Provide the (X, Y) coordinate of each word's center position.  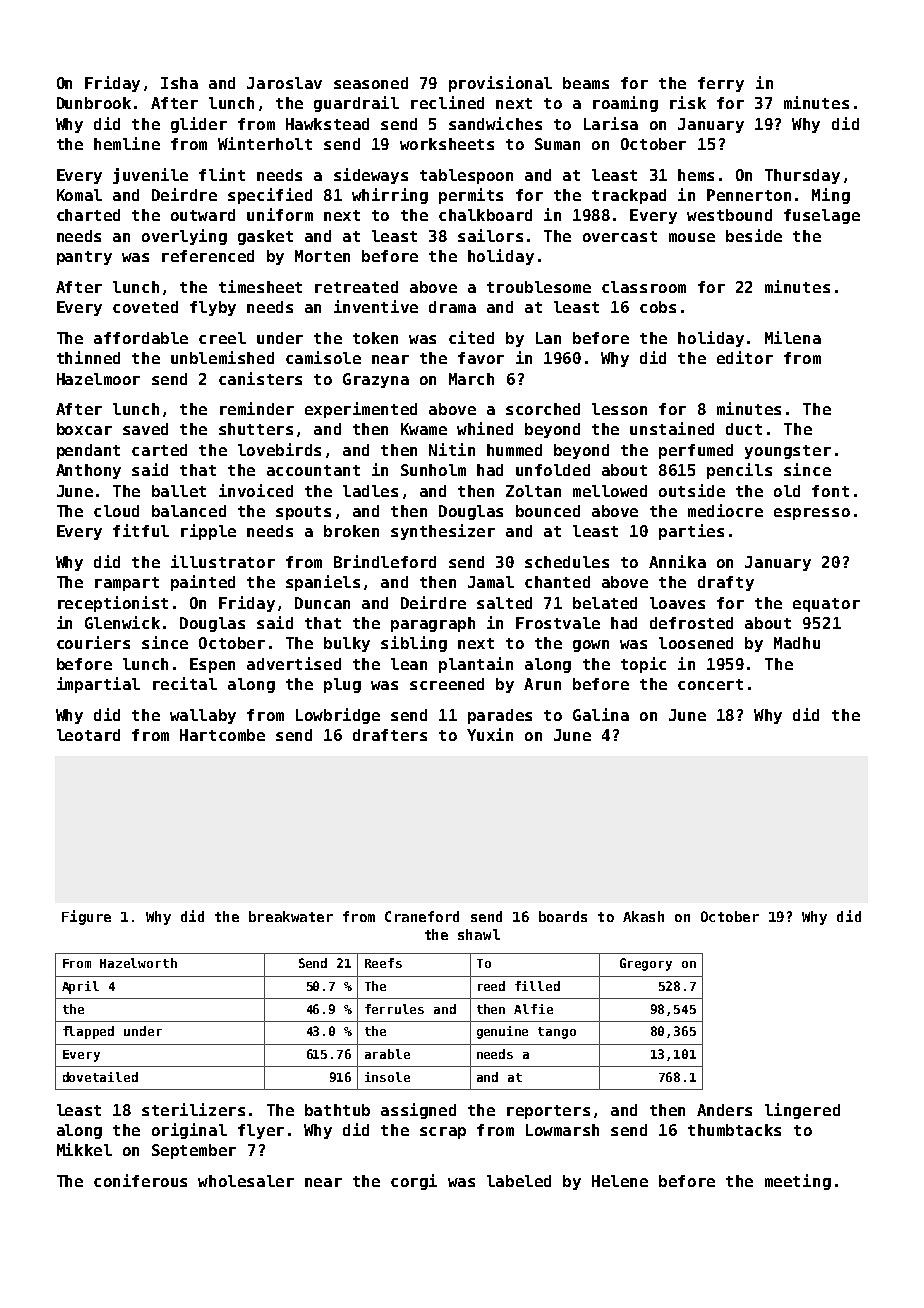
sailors (490, 235)
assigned (418, 1111)
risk (688, 102)
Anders (724, 1110)
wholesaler (246, 1181)
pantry (84, 258)
